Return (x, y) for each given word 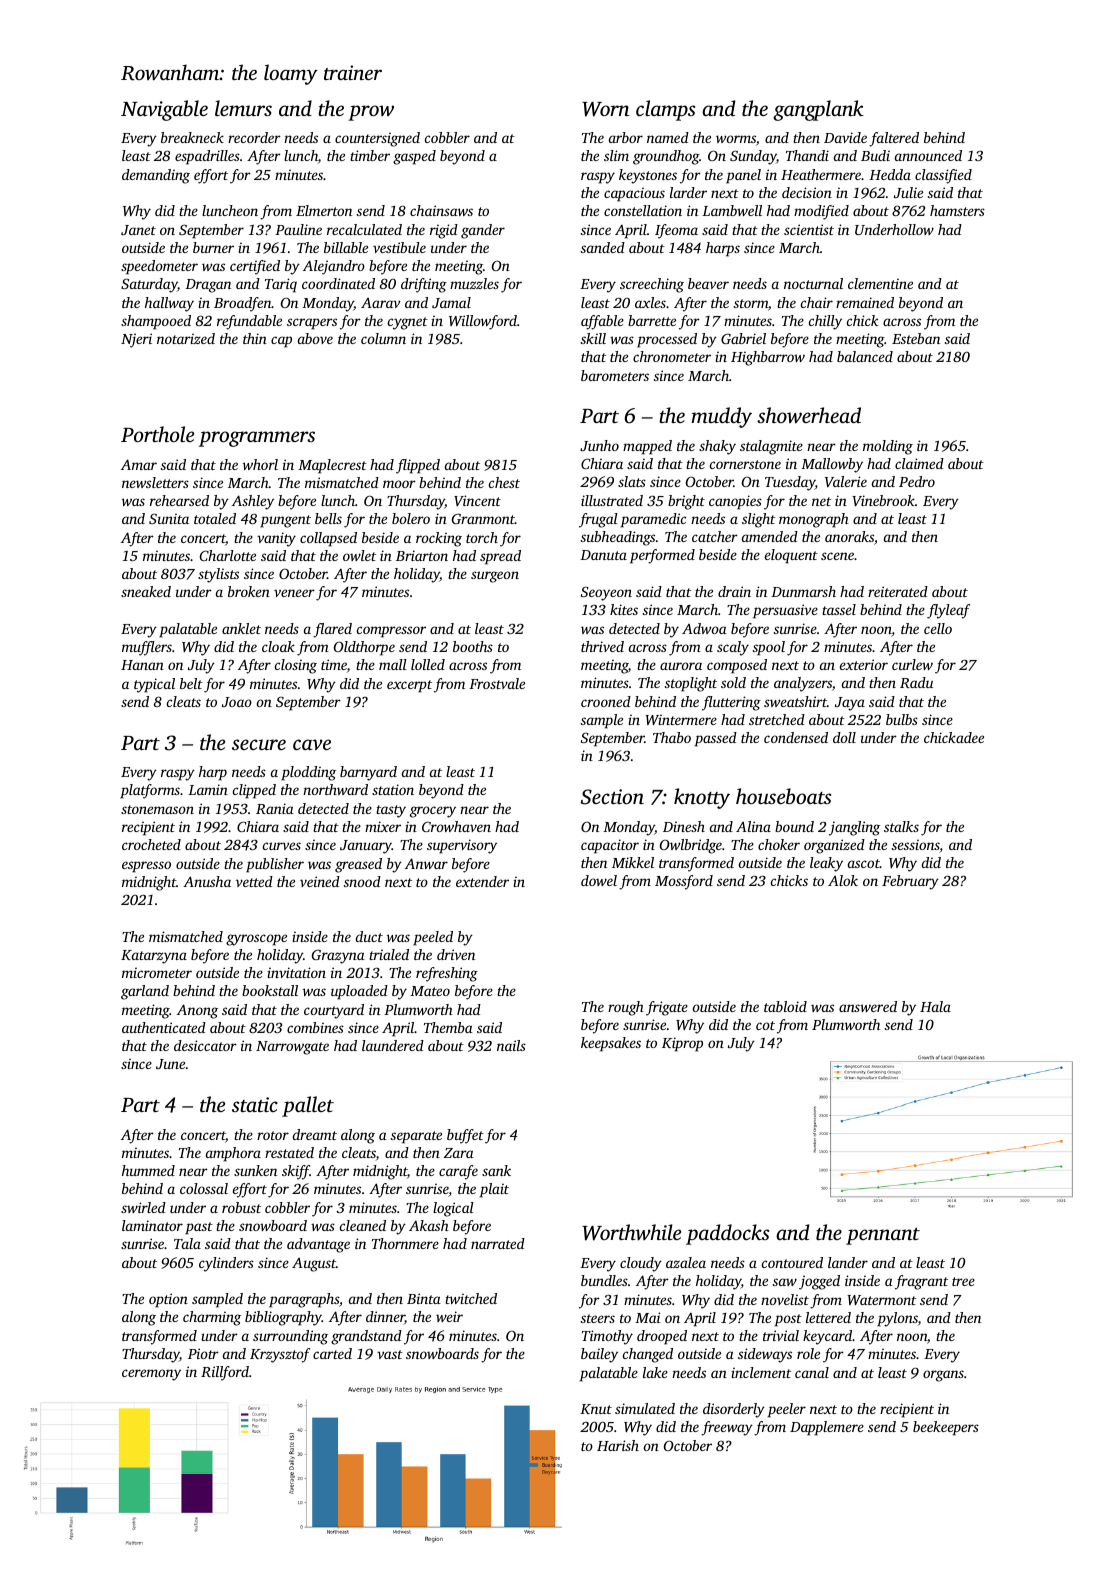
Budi (875, 155)
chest (504, 482)
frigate (667, 1008)
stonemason (157, 809)
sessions (916, 846)
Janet (138, 230)
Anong (197, 1011)
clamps (665, 110)
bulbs (902, 719)
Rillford (225, 1373)
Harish (618, 1445)
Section (612, 797)
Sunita (169, 518)
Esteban (916, 338)
